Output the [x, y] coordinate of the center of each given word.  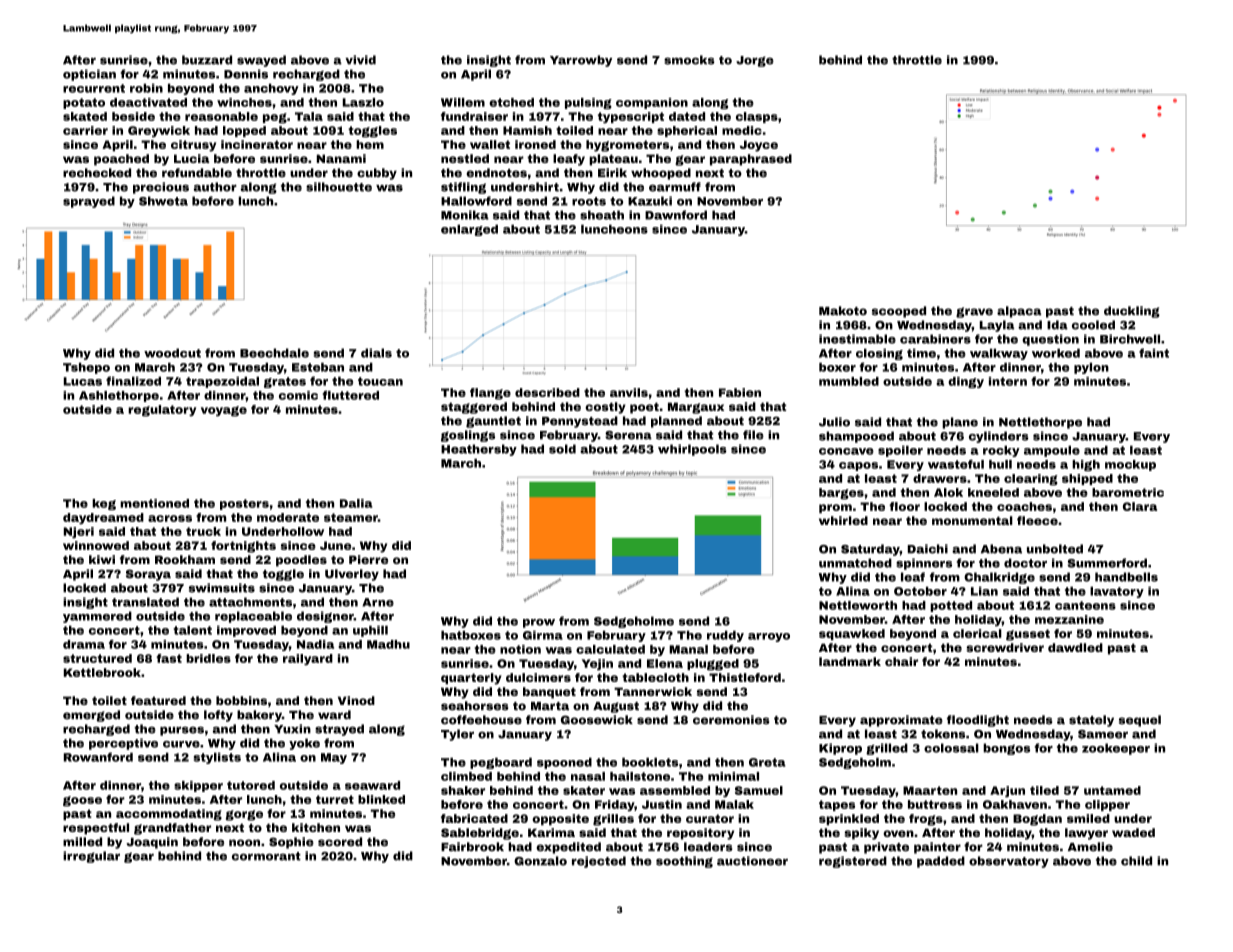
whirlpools [692, 450]
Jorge [755, 61]
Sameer [1103, 734]
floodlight [978, 721]
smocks [689, 60]
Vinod [356, 700]
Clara [1140, 506]
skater [584, 790]
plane [960, 423]
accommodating [169, 815]
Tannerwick [653, 691]
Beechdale [274, 353]
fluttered [350, 395]
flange [490, 394]
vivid [360, 60]
